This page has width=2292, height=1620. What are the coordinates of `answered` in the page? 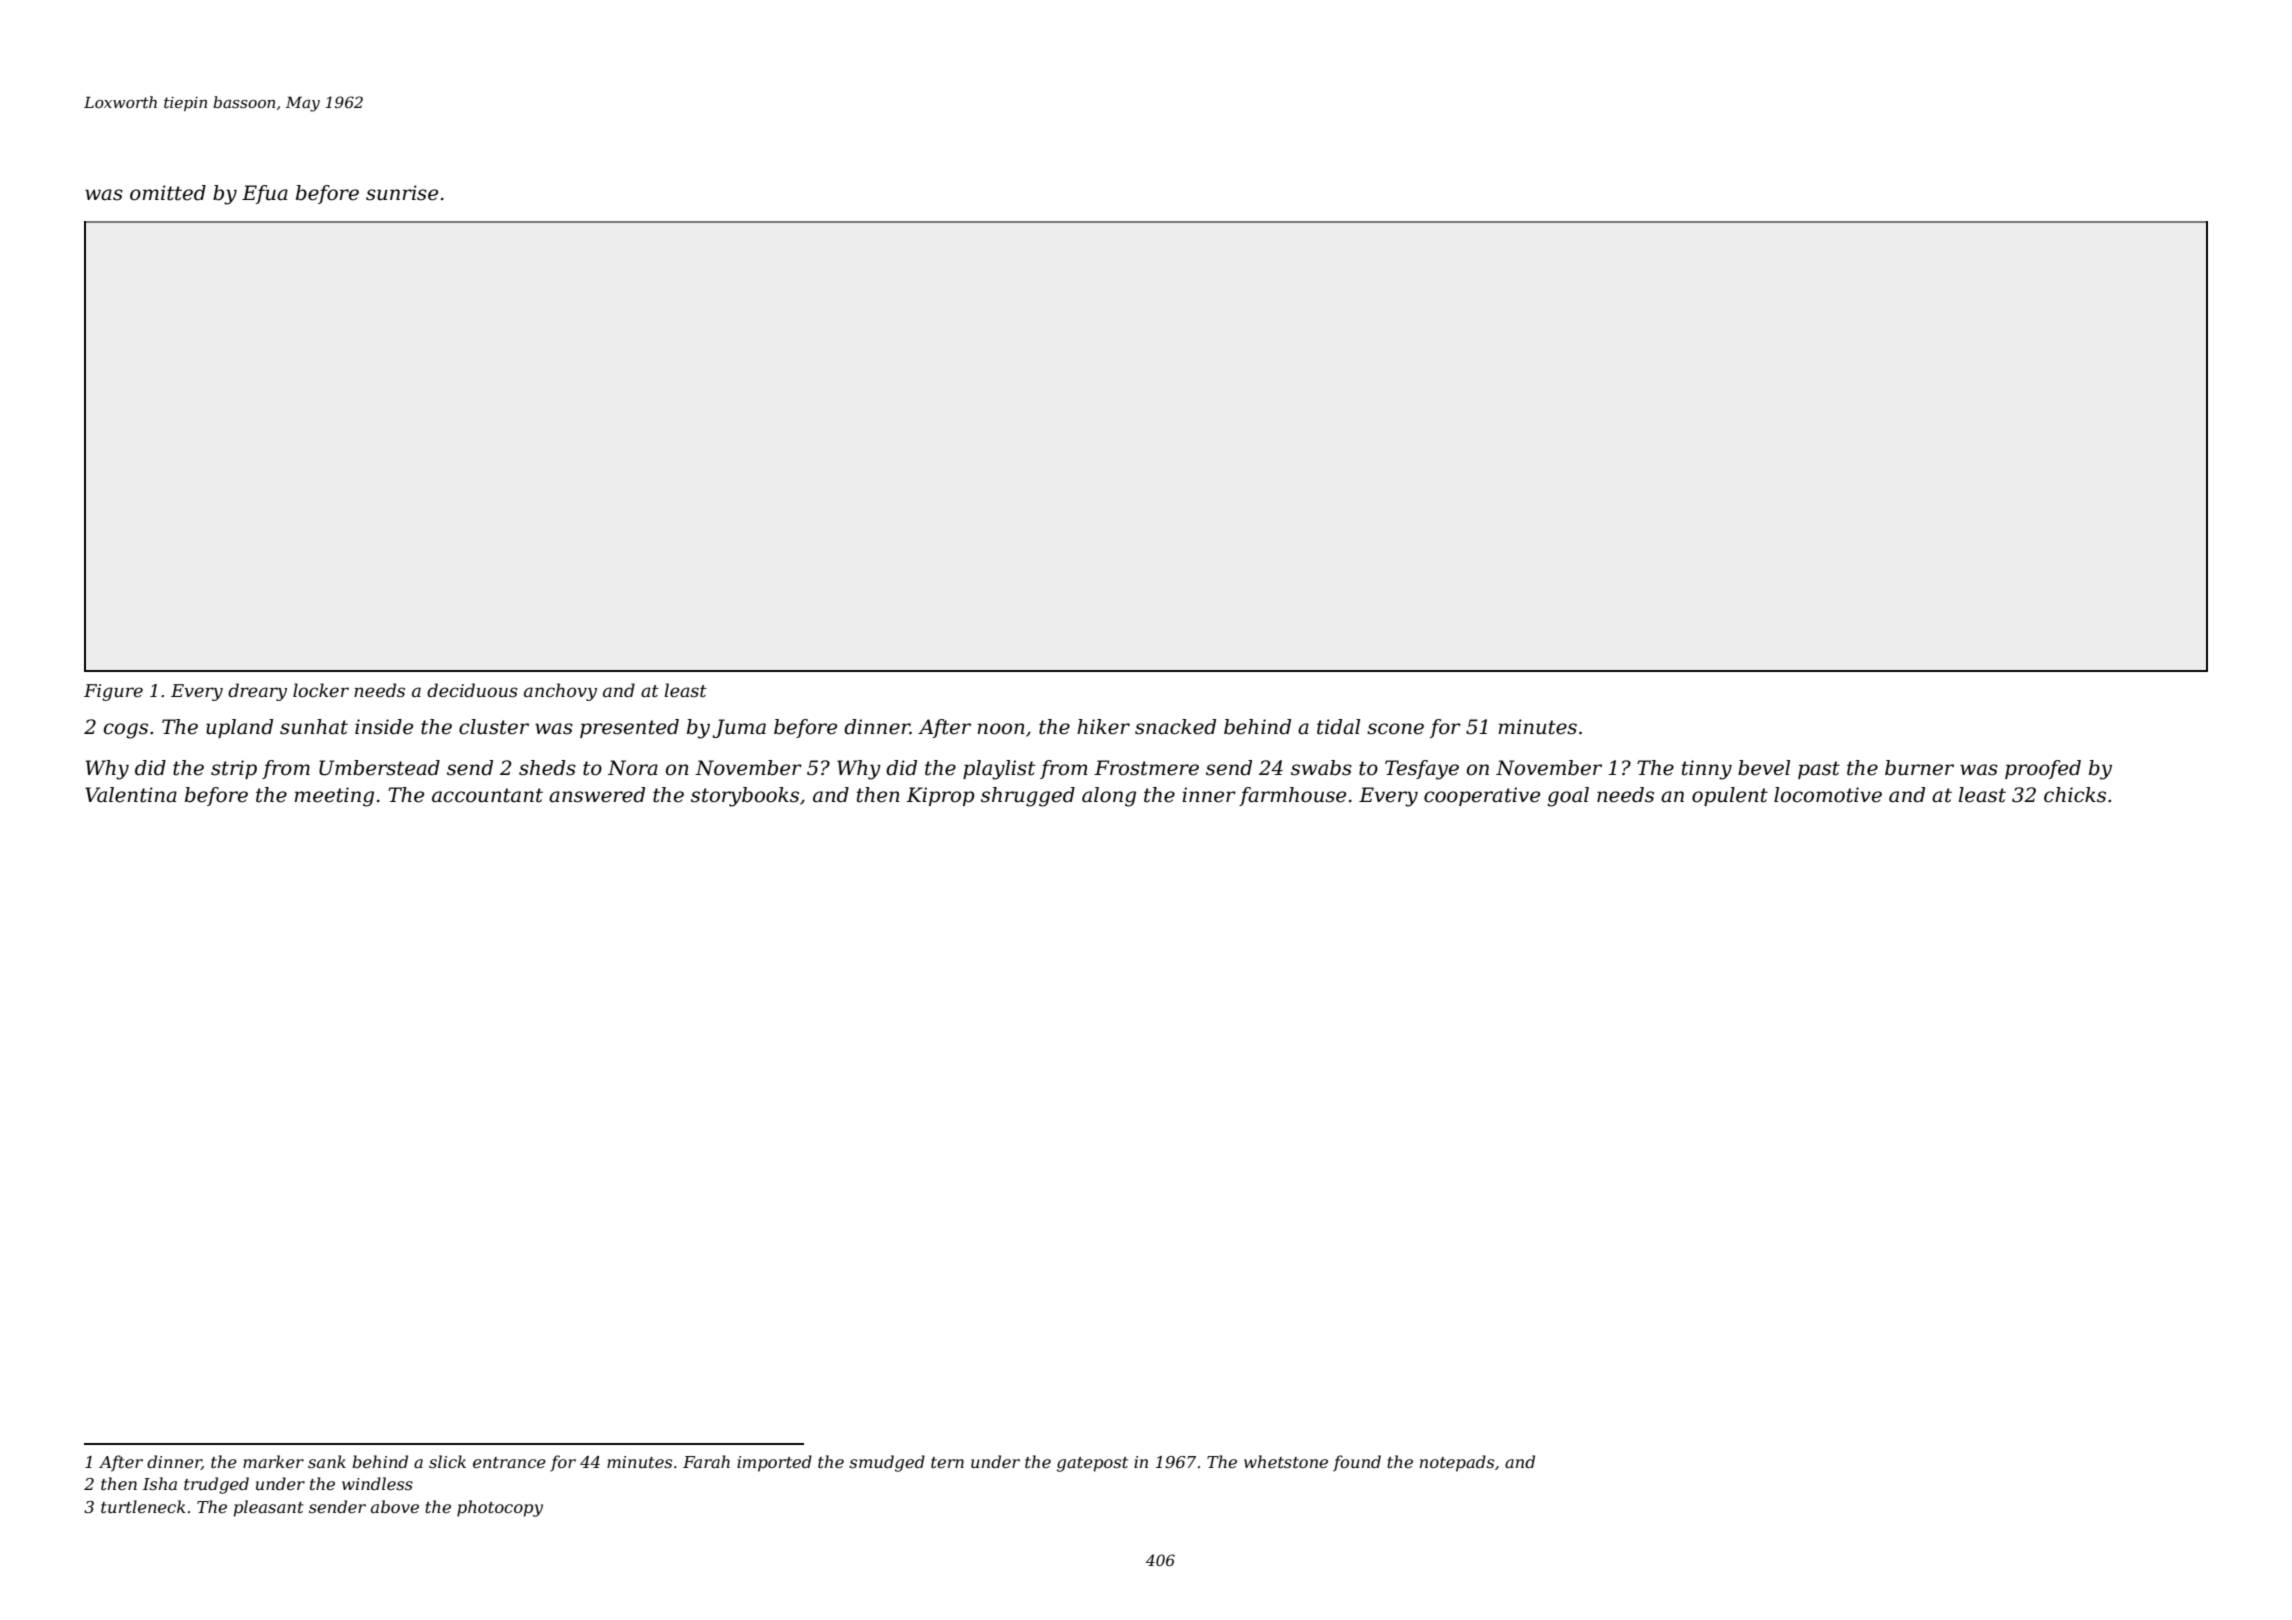 It's located at (597, 795).
